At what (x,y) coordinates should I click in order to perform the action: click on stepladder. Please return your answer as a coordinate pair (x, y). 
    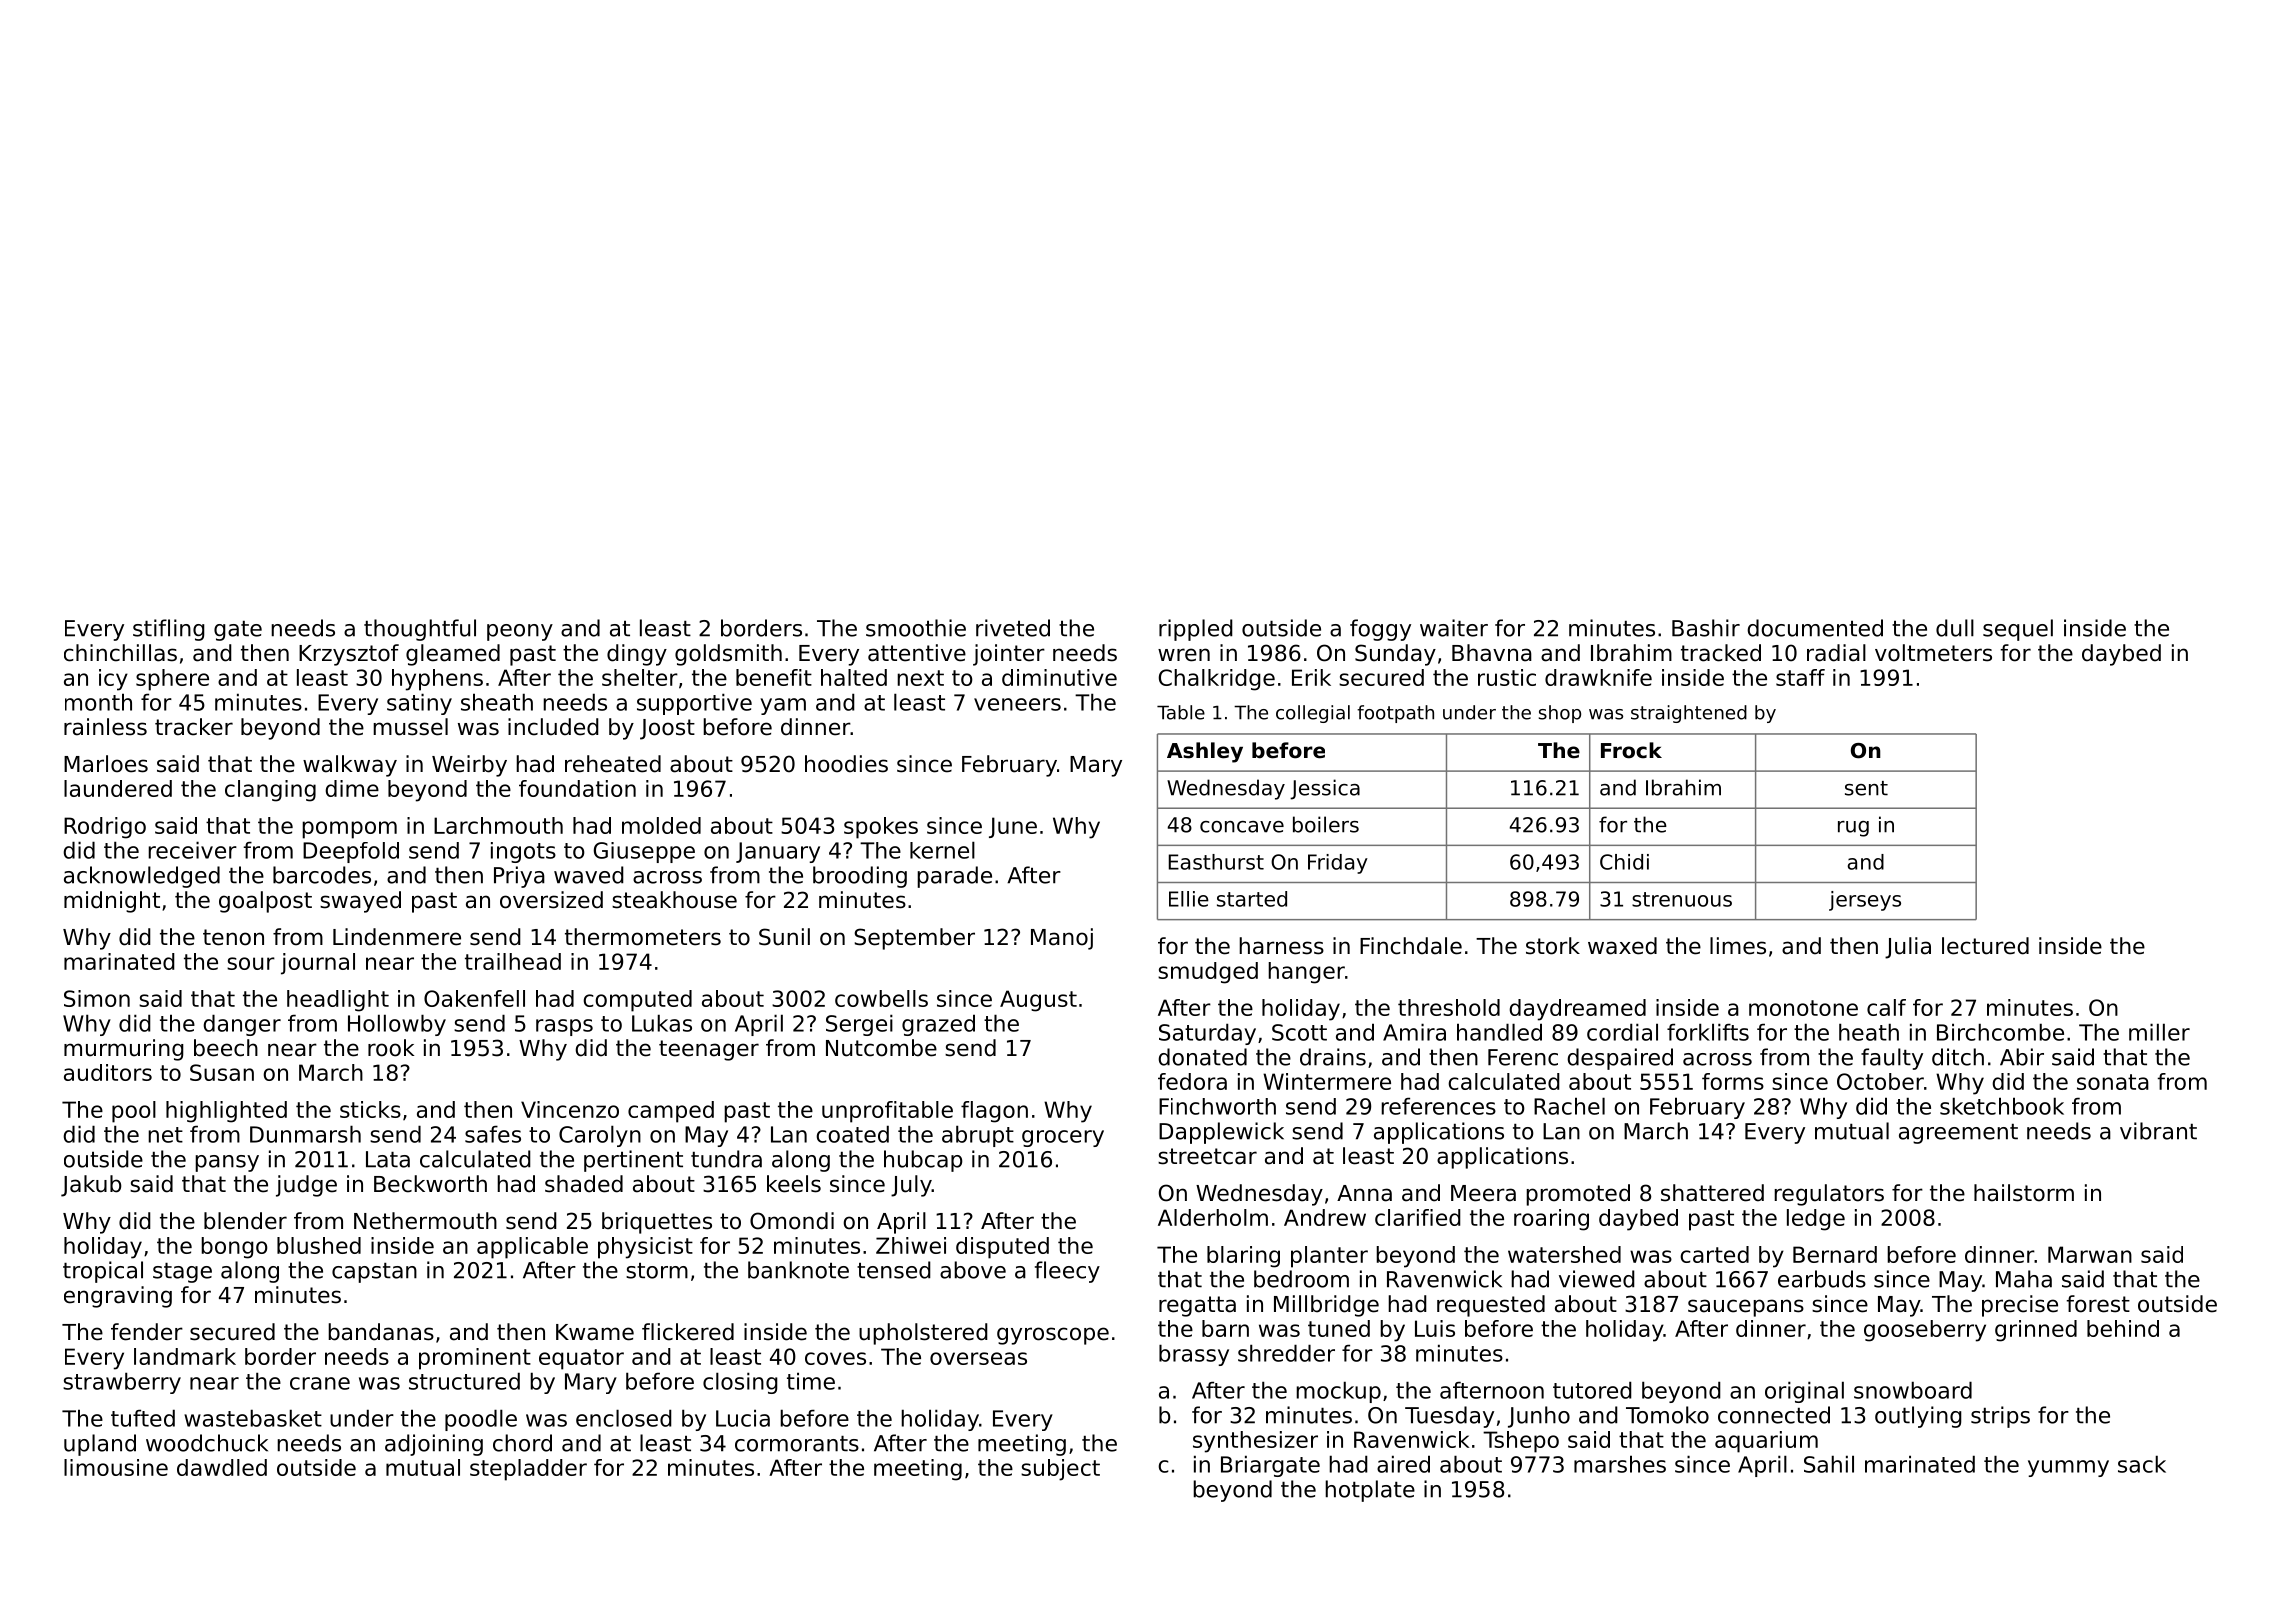
    Looking at the image, I should click on (528, 1470).
